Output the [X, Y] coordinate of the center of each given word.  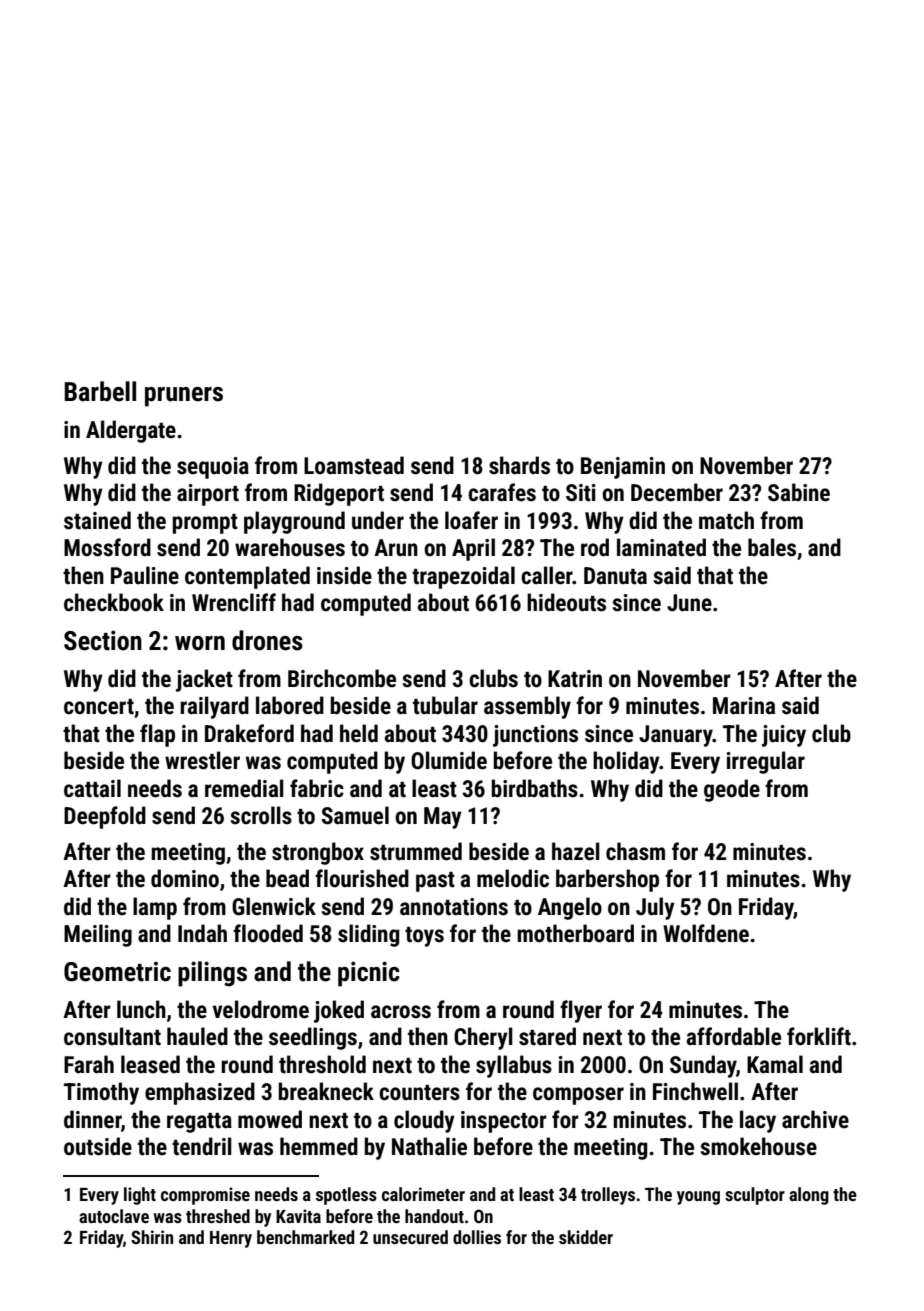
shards [519, 465]
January [676, 736]
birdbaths [535, 788]
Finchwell [695, 1091]
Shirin [152, 1237]
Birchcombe [342, 678]
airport [208, 495]
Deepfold [105, 817]
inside [344, 575]
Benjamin [623, 468]
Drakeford [249, 733]
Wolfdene [706, 933]
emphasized [200, 1093]
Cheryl [483, 1038]
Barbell [100, 391]
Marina [744, 706]
